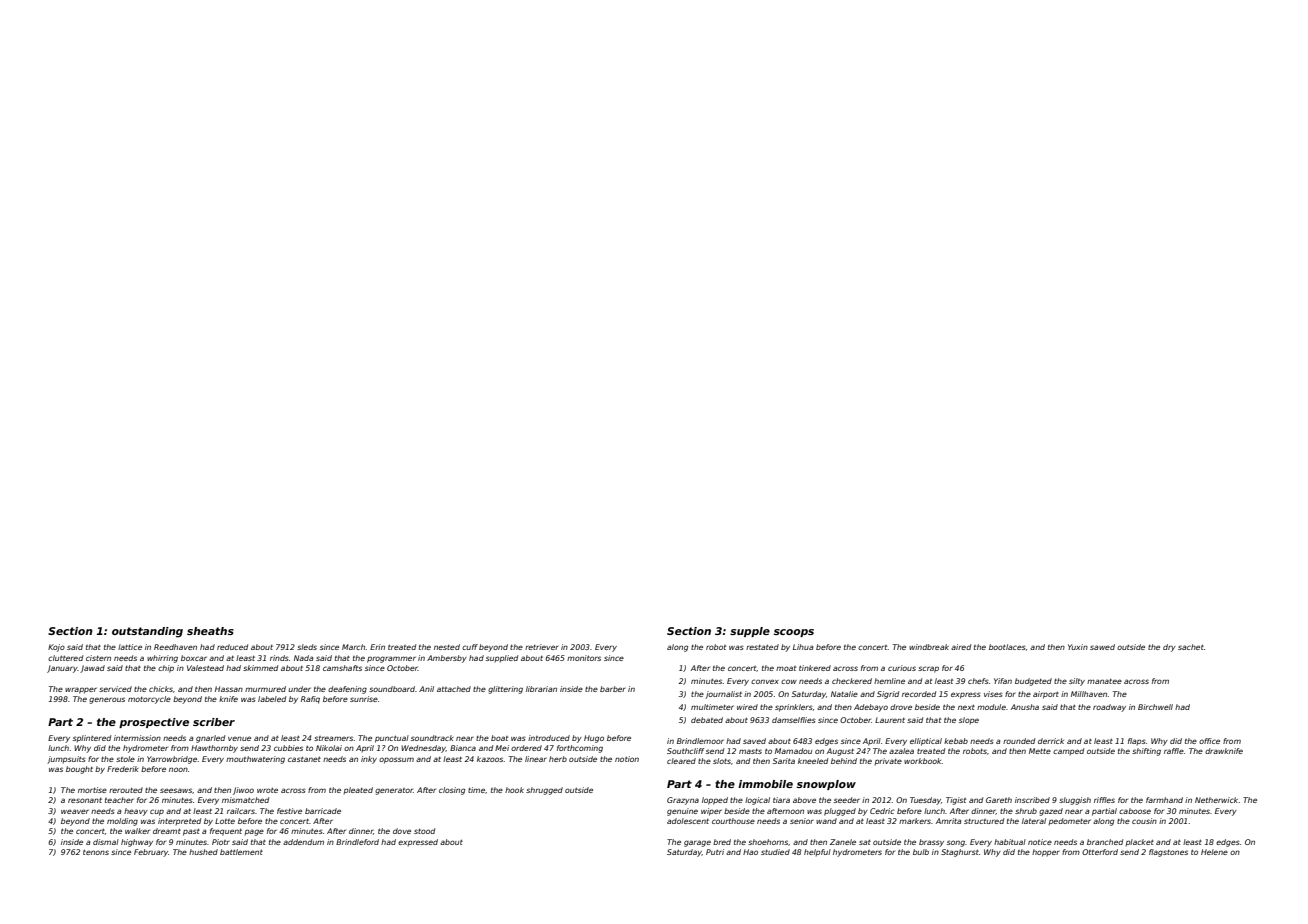 This document has width=1308, height=924. What do you see at coordinates (826, 785) in the document?
I see `snowplow` at bounding box center [826, 785].
